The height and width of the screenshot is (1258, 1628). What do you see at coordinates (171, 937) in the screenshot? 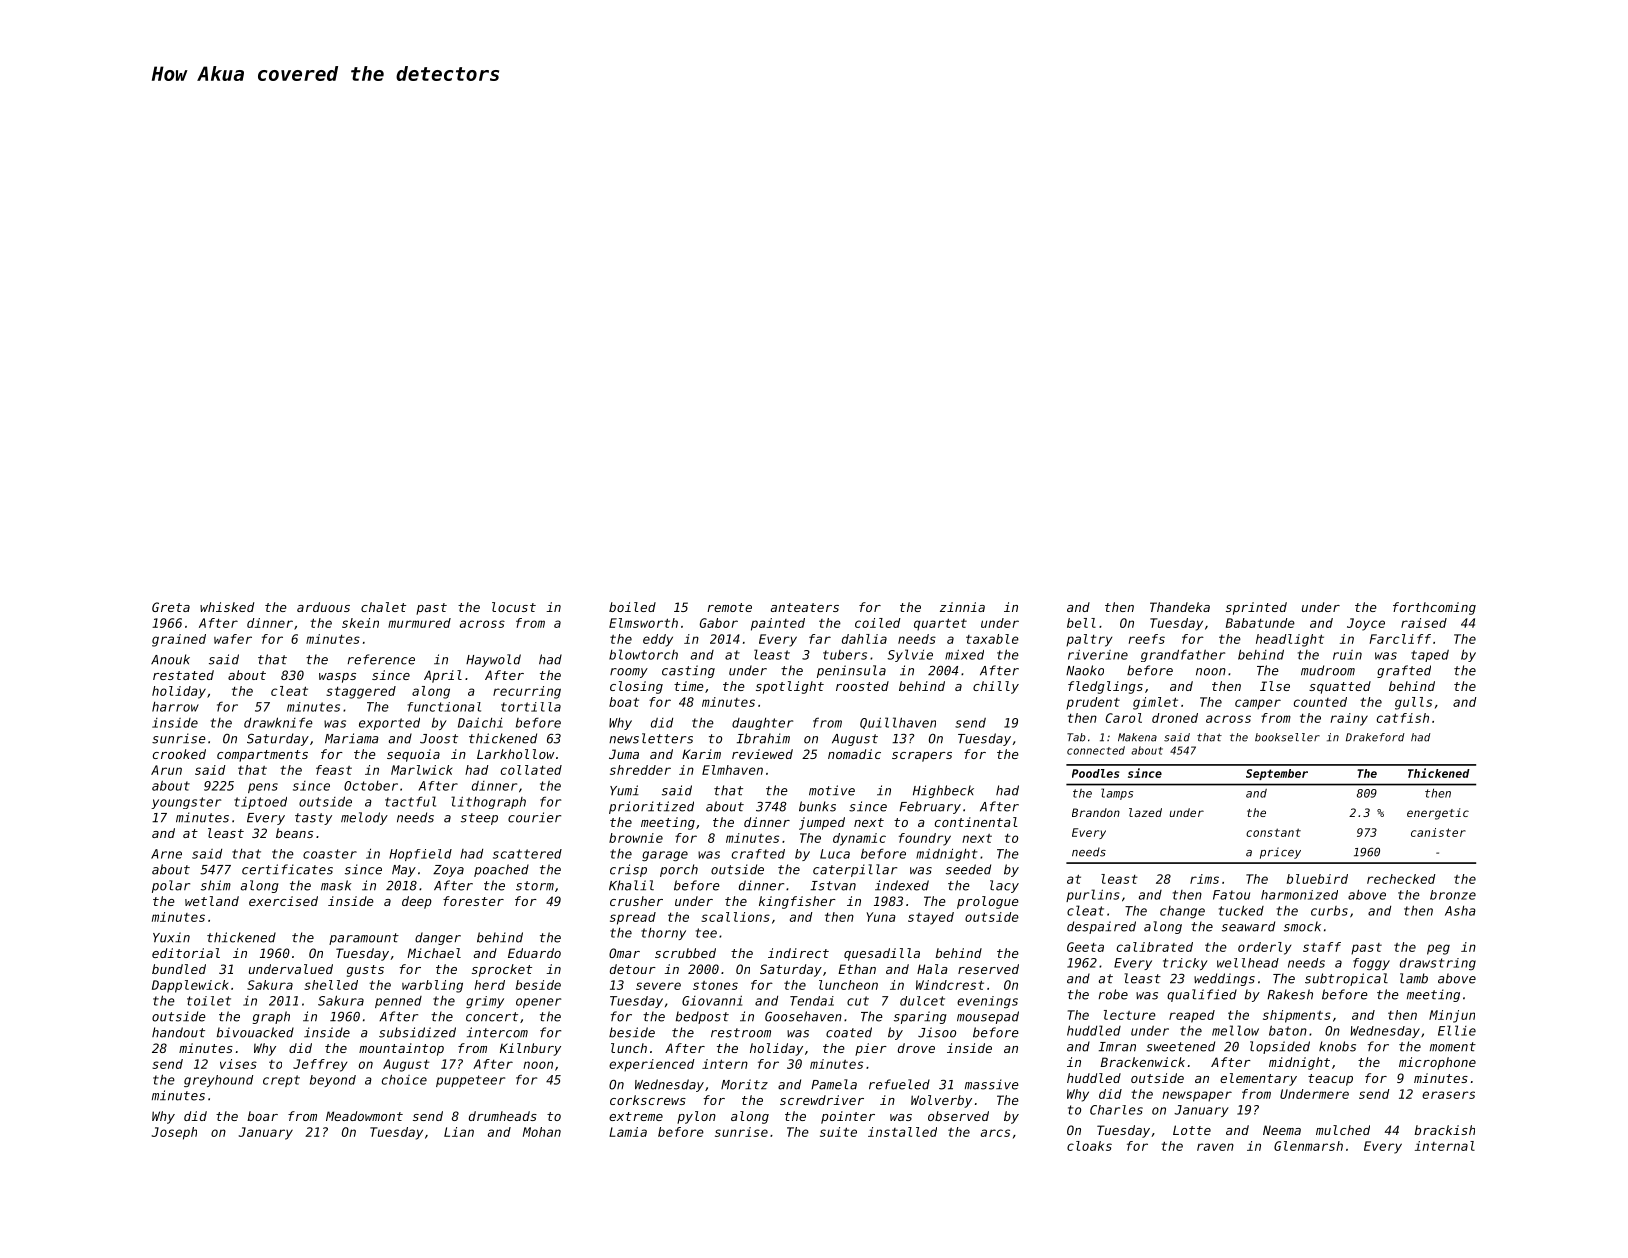
I see `Yuxin` at bounding box center [171, 937].
